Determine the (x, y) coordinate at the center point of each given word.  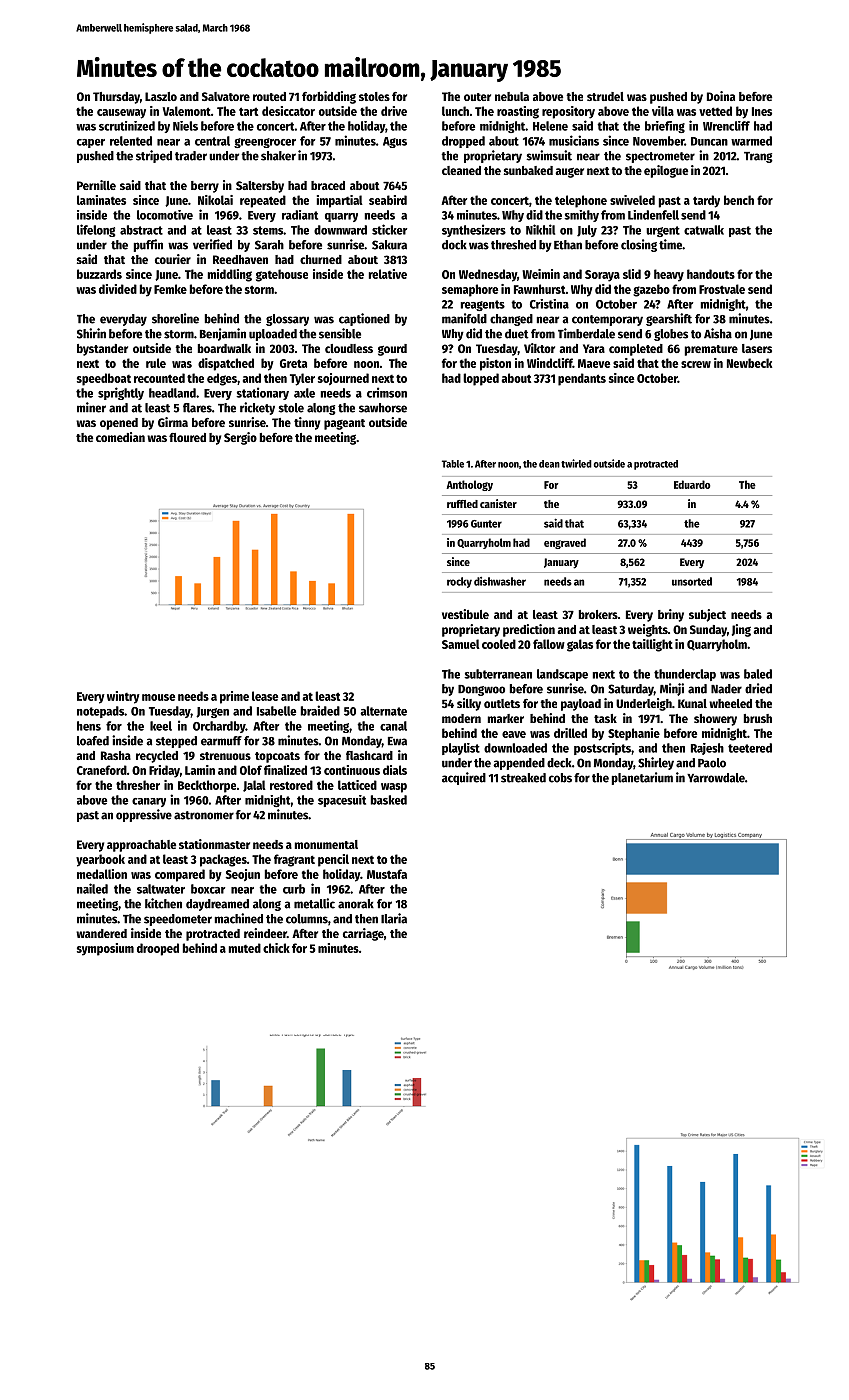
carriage (363, 934)
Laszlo (161, 96)
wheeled (730, 703)
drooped (158, 949)
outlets (502, 703)
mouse (158, 697)
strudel (605, 96)
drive (394, 111)
